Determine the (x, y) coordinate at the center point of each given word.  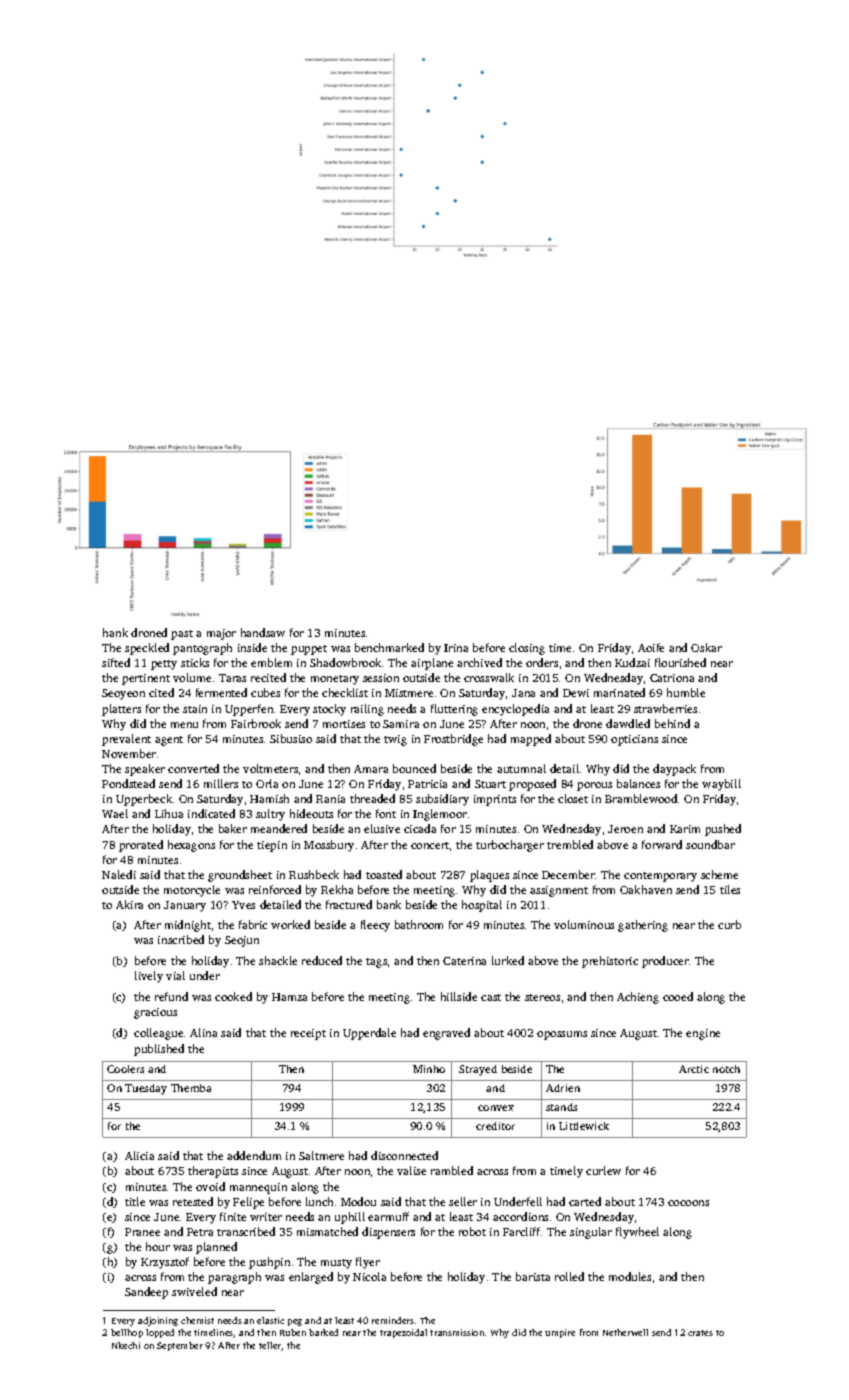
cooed (678, 996)
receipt (308, 1034)
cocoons (688, 1203)
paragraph (234, 1278)
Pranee (142, 1232)
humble (686, 692)
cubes (265, 692)
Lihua (169, 813)
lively (149, 977)
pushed (723, 830)
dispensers (388, 1233)
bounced (414, 768)
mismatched (327, 1231)
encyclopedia (515, 710)
